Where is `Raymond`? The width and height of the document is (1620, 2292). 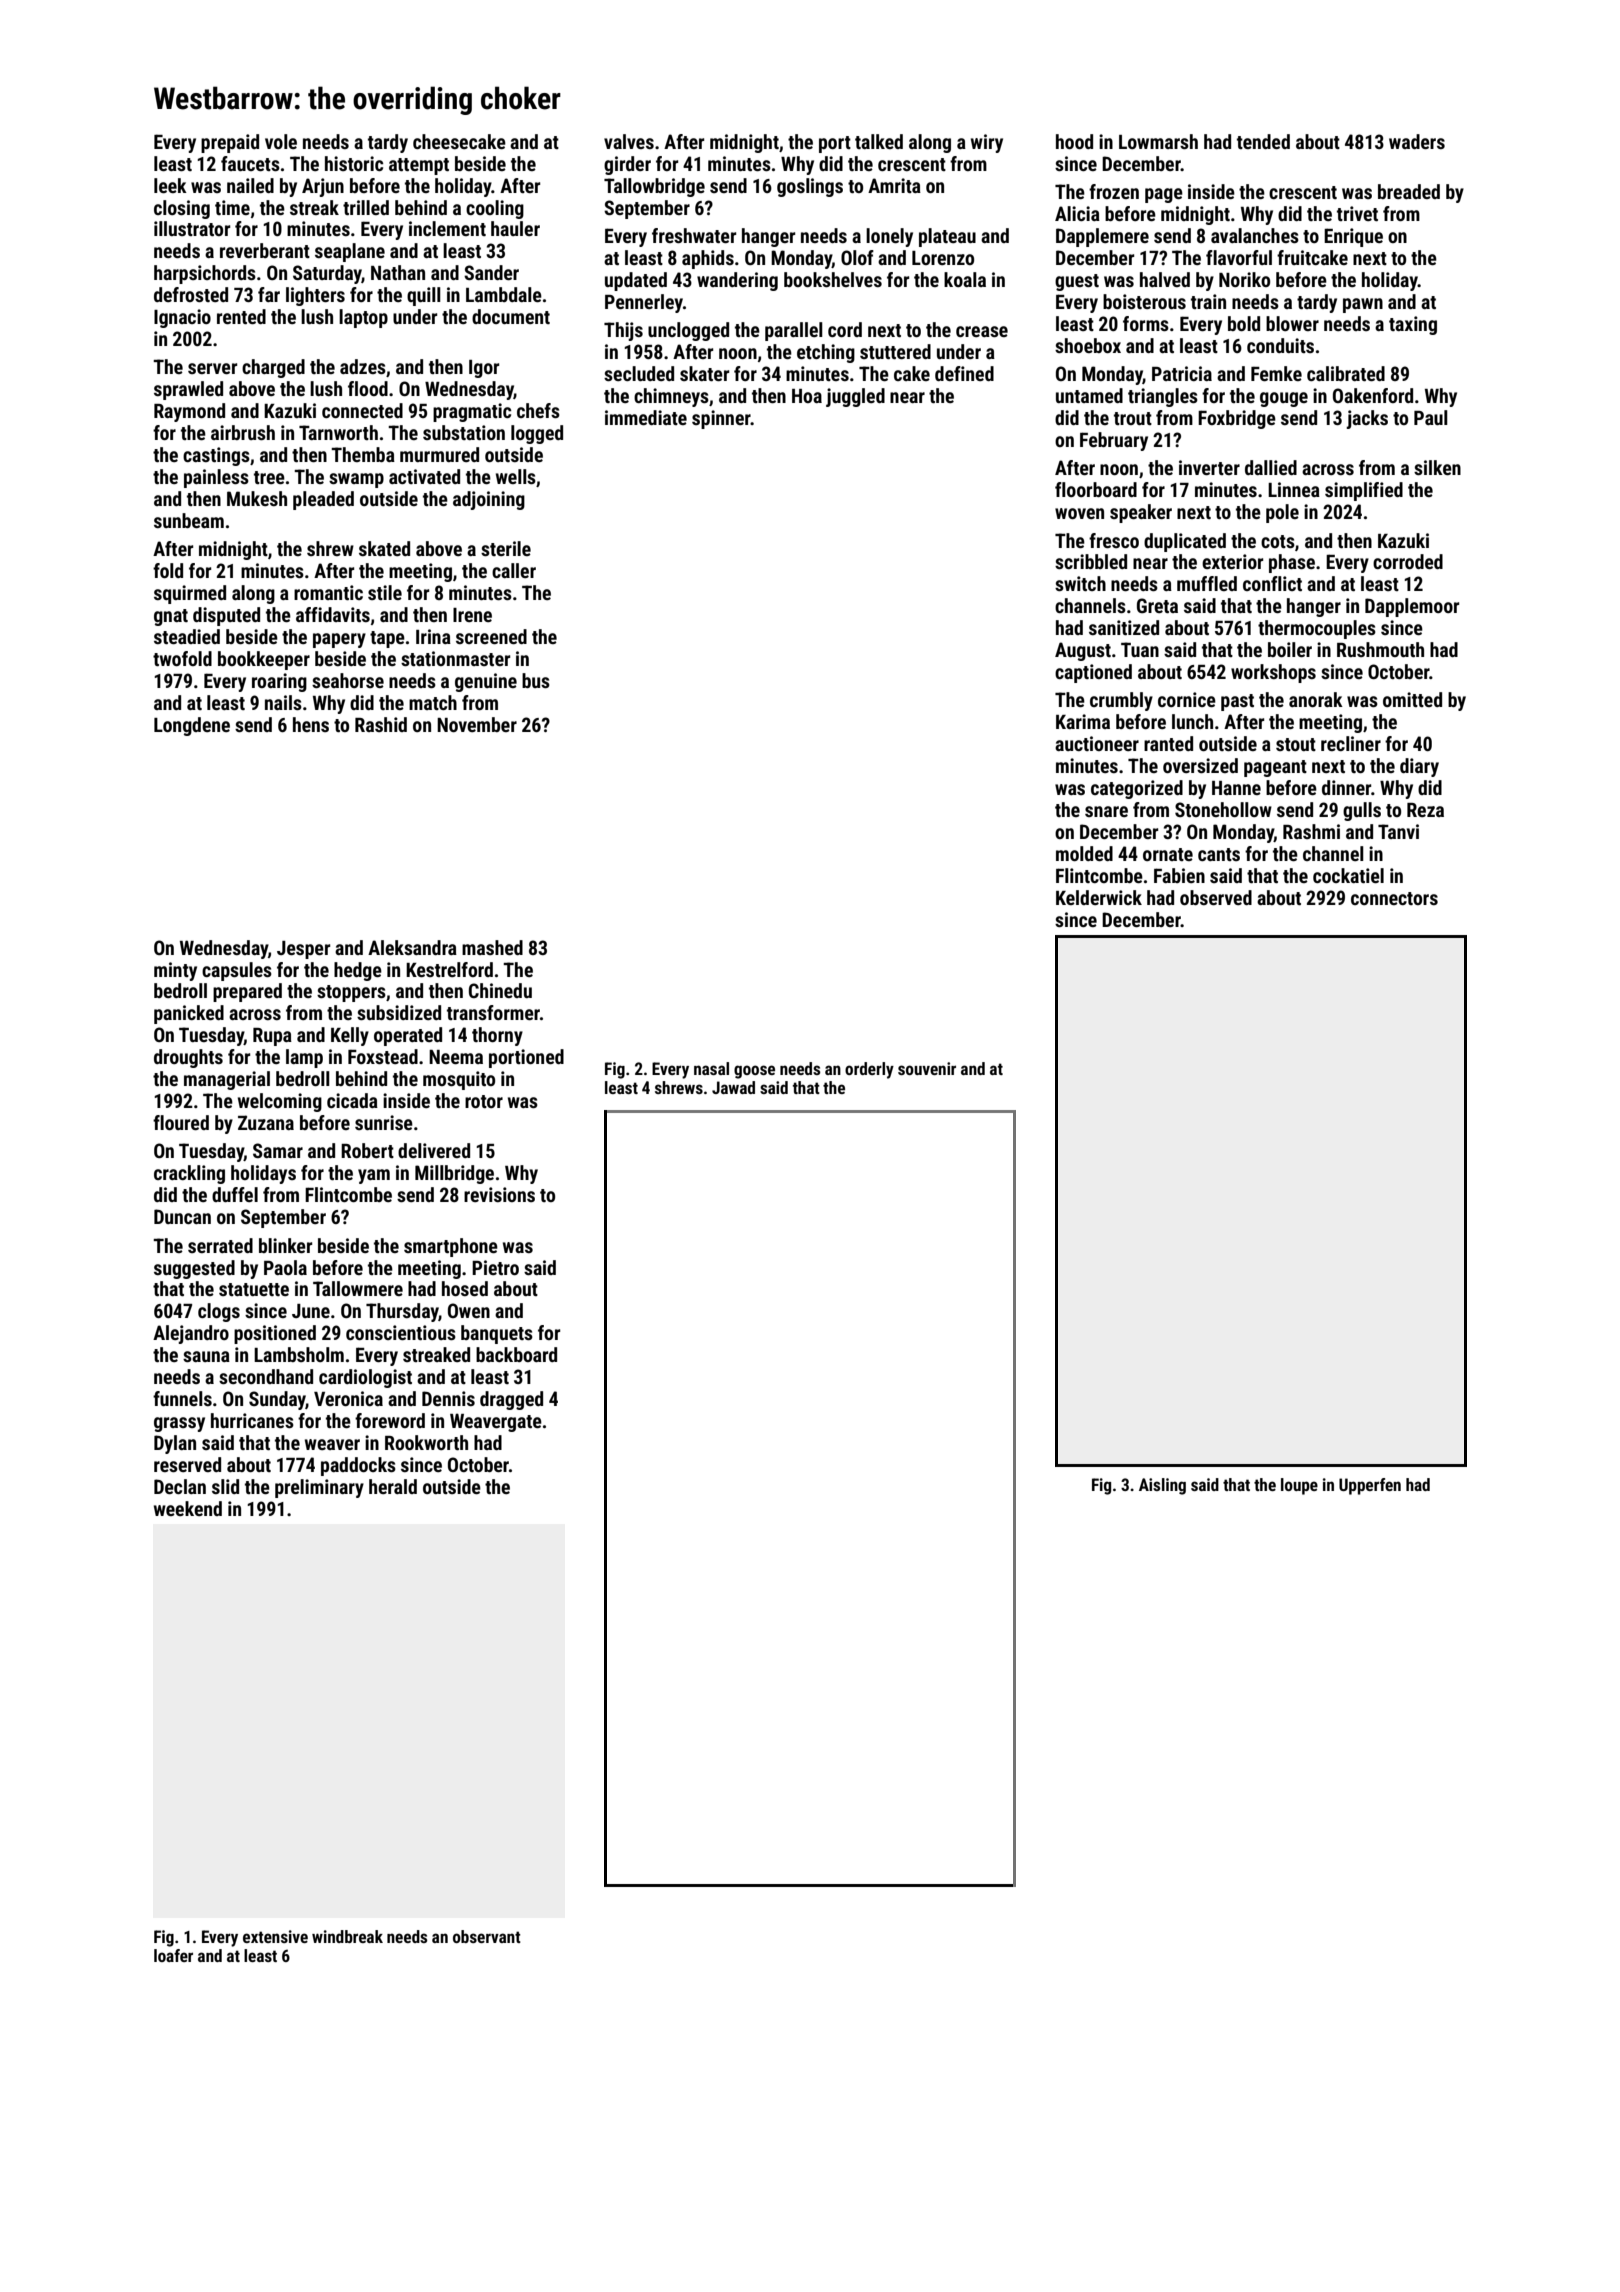
Raymond is located at coordinates (189, 412).
